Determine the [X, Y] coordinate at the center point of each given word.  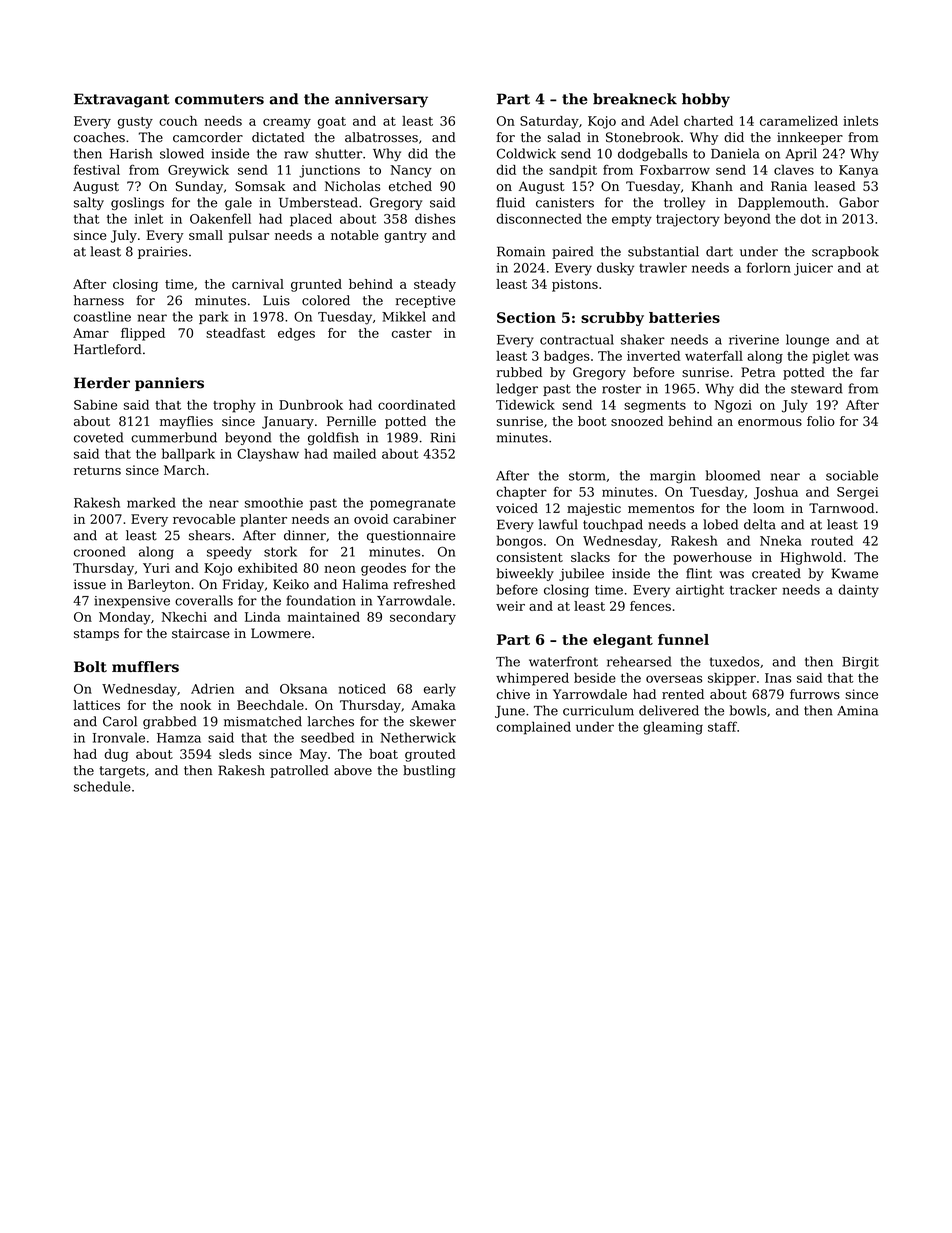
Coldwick [526, 153]
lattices [97, 705]
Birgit [860, 663]
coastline [102, 316]
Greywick [198, 171]
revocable [204, 519]
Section [526, 317]
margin [673, 477]
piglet [831, 357]
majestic [594, 509]
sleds [235, 754]
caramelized [799, 121]
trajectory [688, 220]
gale [238, 203]
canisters [565, 203]
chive [513, 694]
